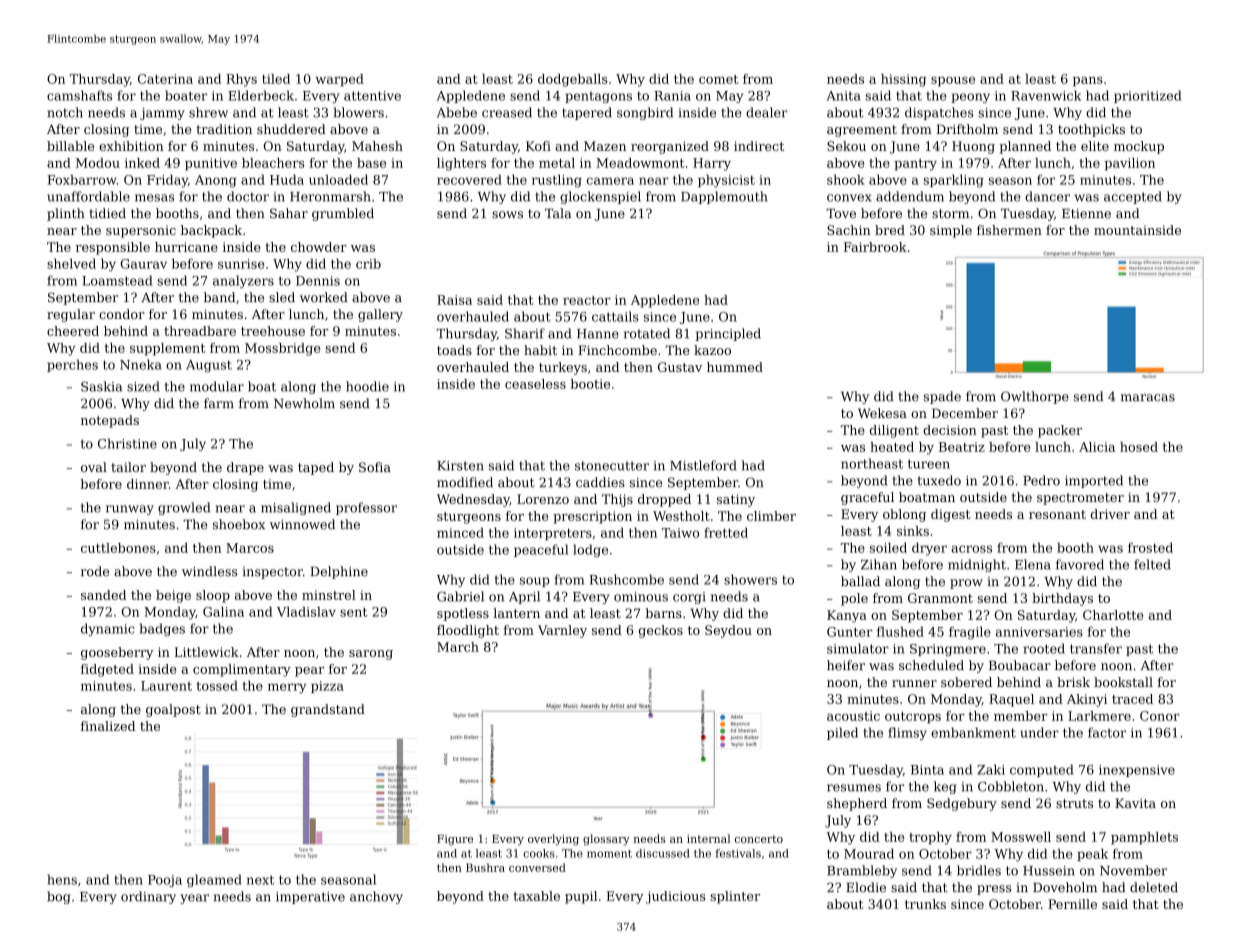 Image resolution: width=1233 pixels, height=952 pixels. I want to click on favored, so click(1080, 564).
